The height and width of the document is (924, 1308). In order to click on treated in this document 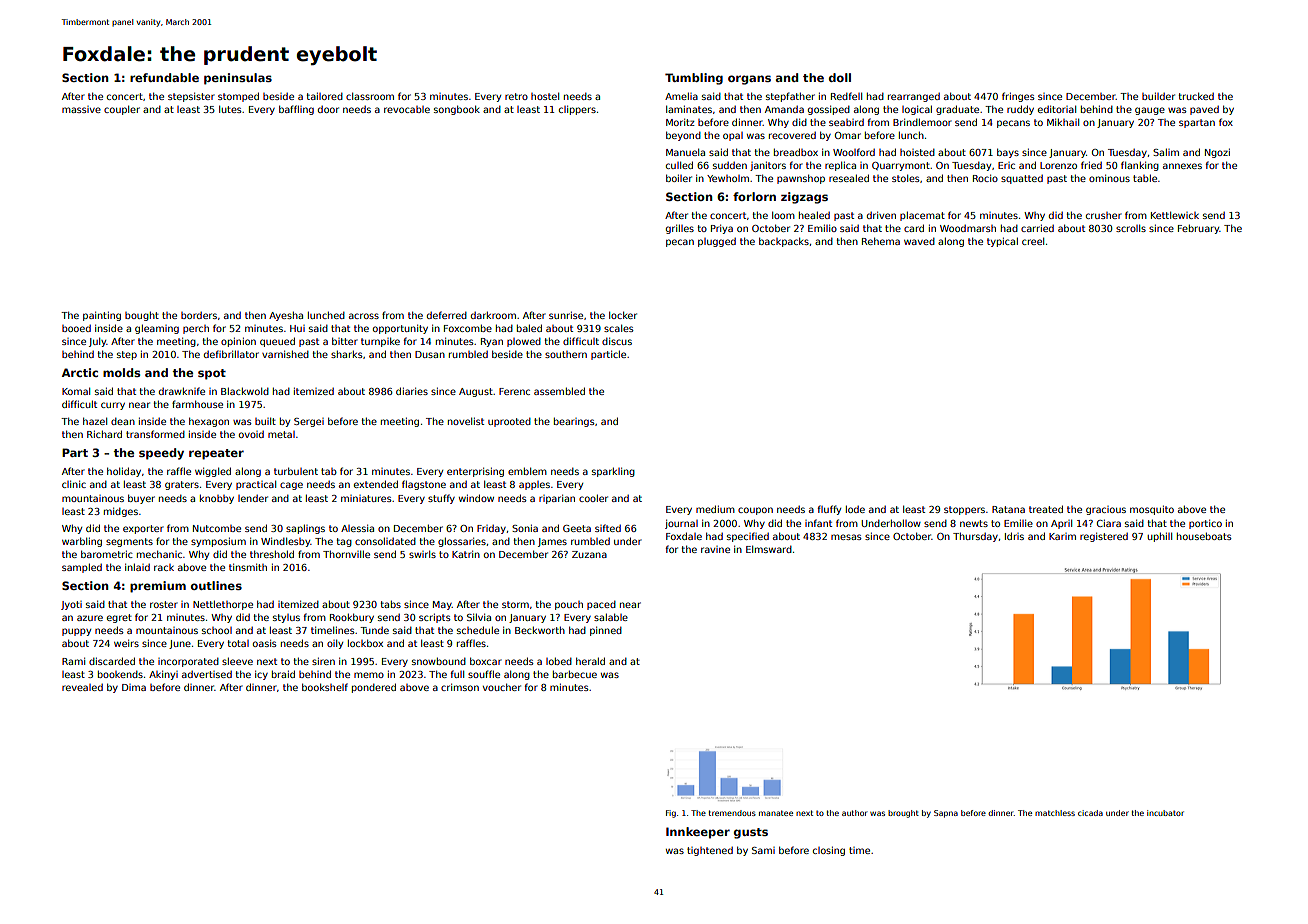, I will do `click(1046, 509)`.
